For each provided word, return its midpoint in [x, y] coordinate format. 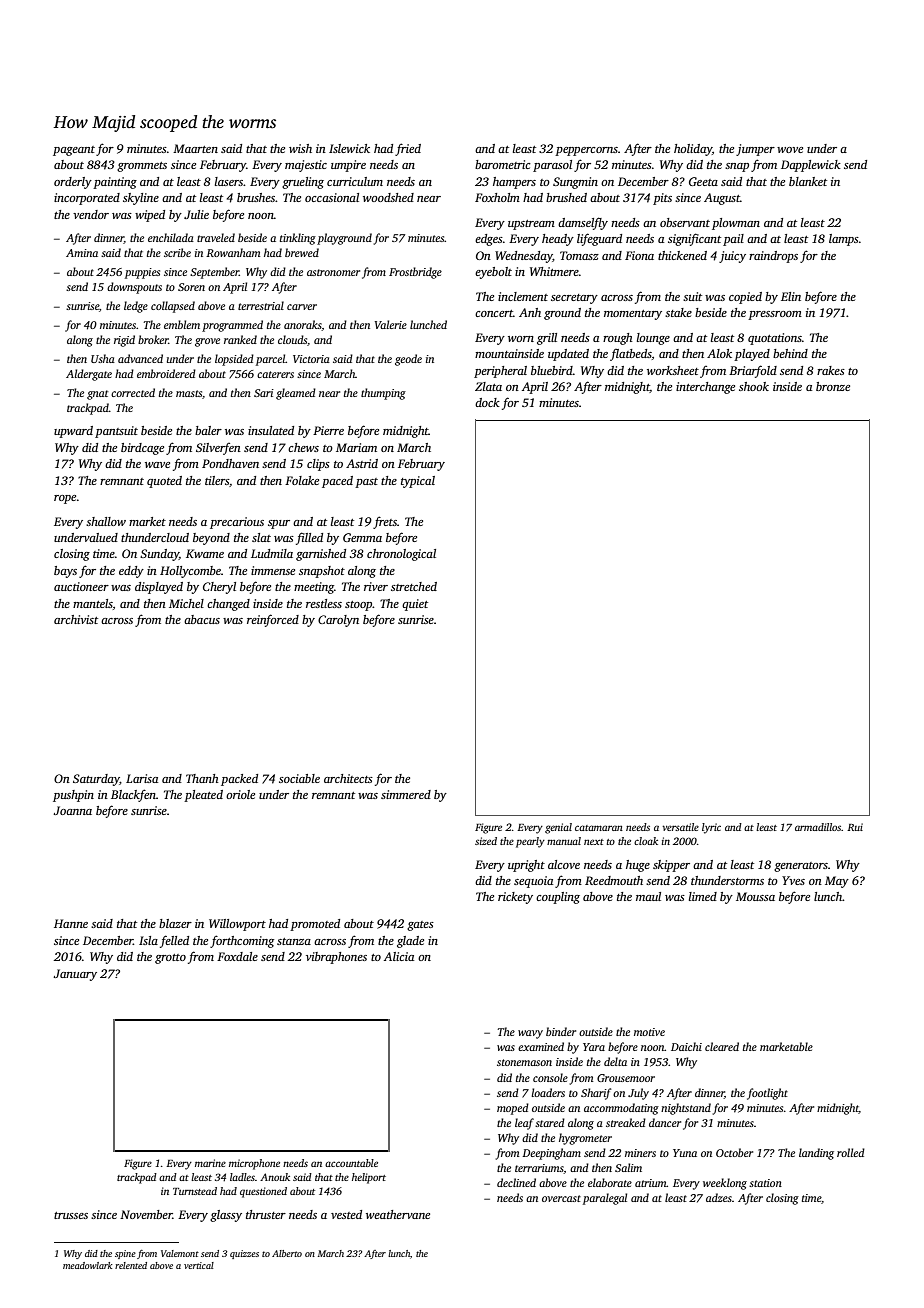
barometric [503, 164]
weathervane [398, 1214]
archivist [76, 619]
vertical [199, 1265]
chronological [401, 555]
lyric [711, 828]
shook [754, 386]
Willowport [237, 925]
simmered [406, 794]
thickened [682, 255]
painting [115, 183]
